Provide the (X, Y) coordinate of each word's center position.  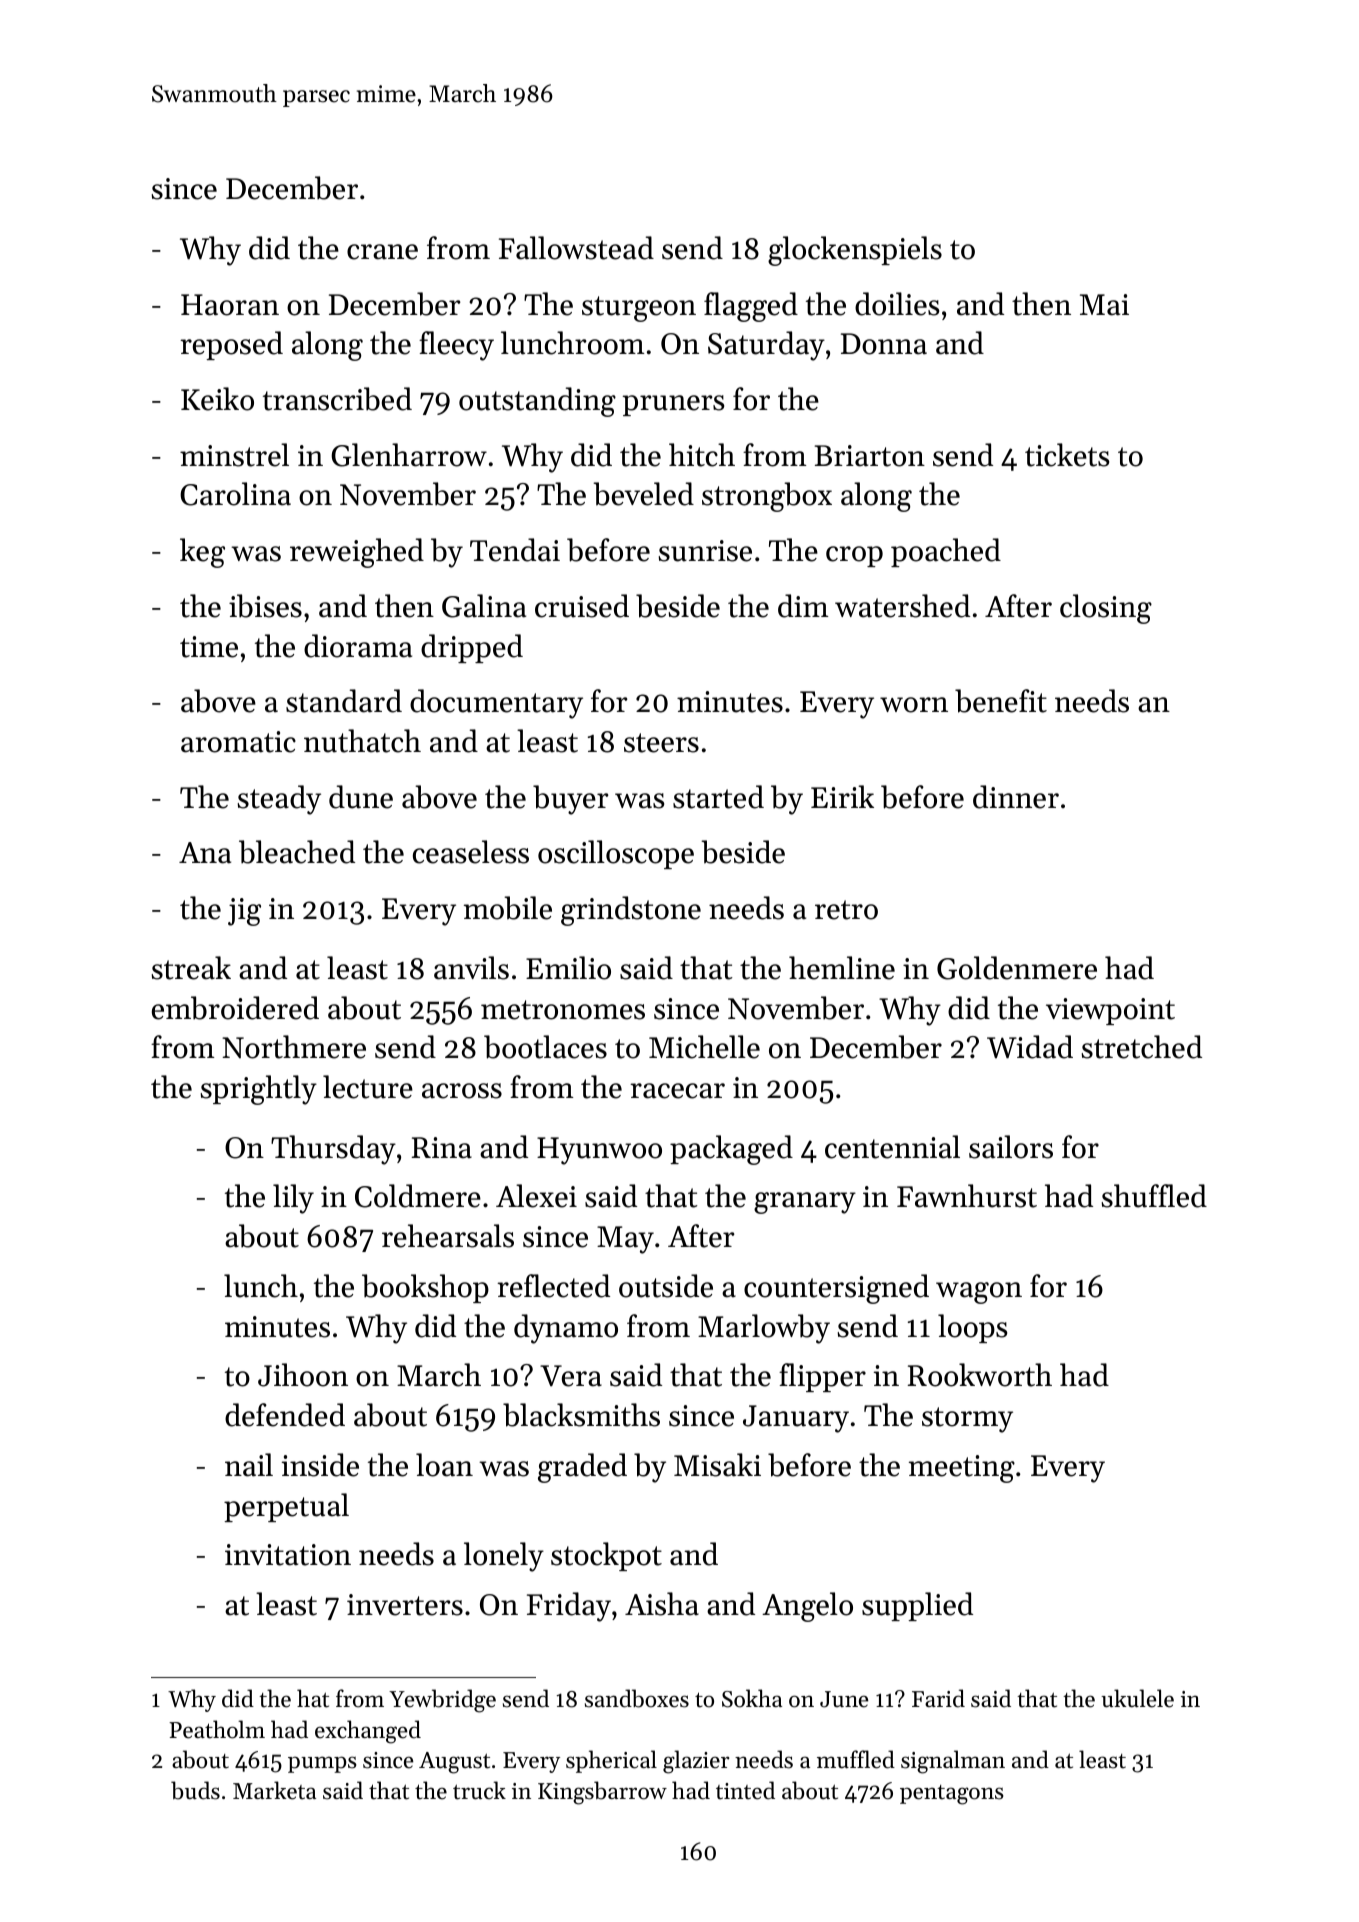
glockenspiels (855, 251)
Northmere (294, 1047)
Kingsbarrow (602, 1793)
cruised (582, 606)
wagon (979, 1293)
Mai (1104, 305)
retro (846, 910)
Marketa (274, 1790)
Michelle (704, 1047)
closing (1106, 609)
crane (382, 252)
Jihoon (303, 1375)
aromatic (238, 742)
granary (805, 1203)
